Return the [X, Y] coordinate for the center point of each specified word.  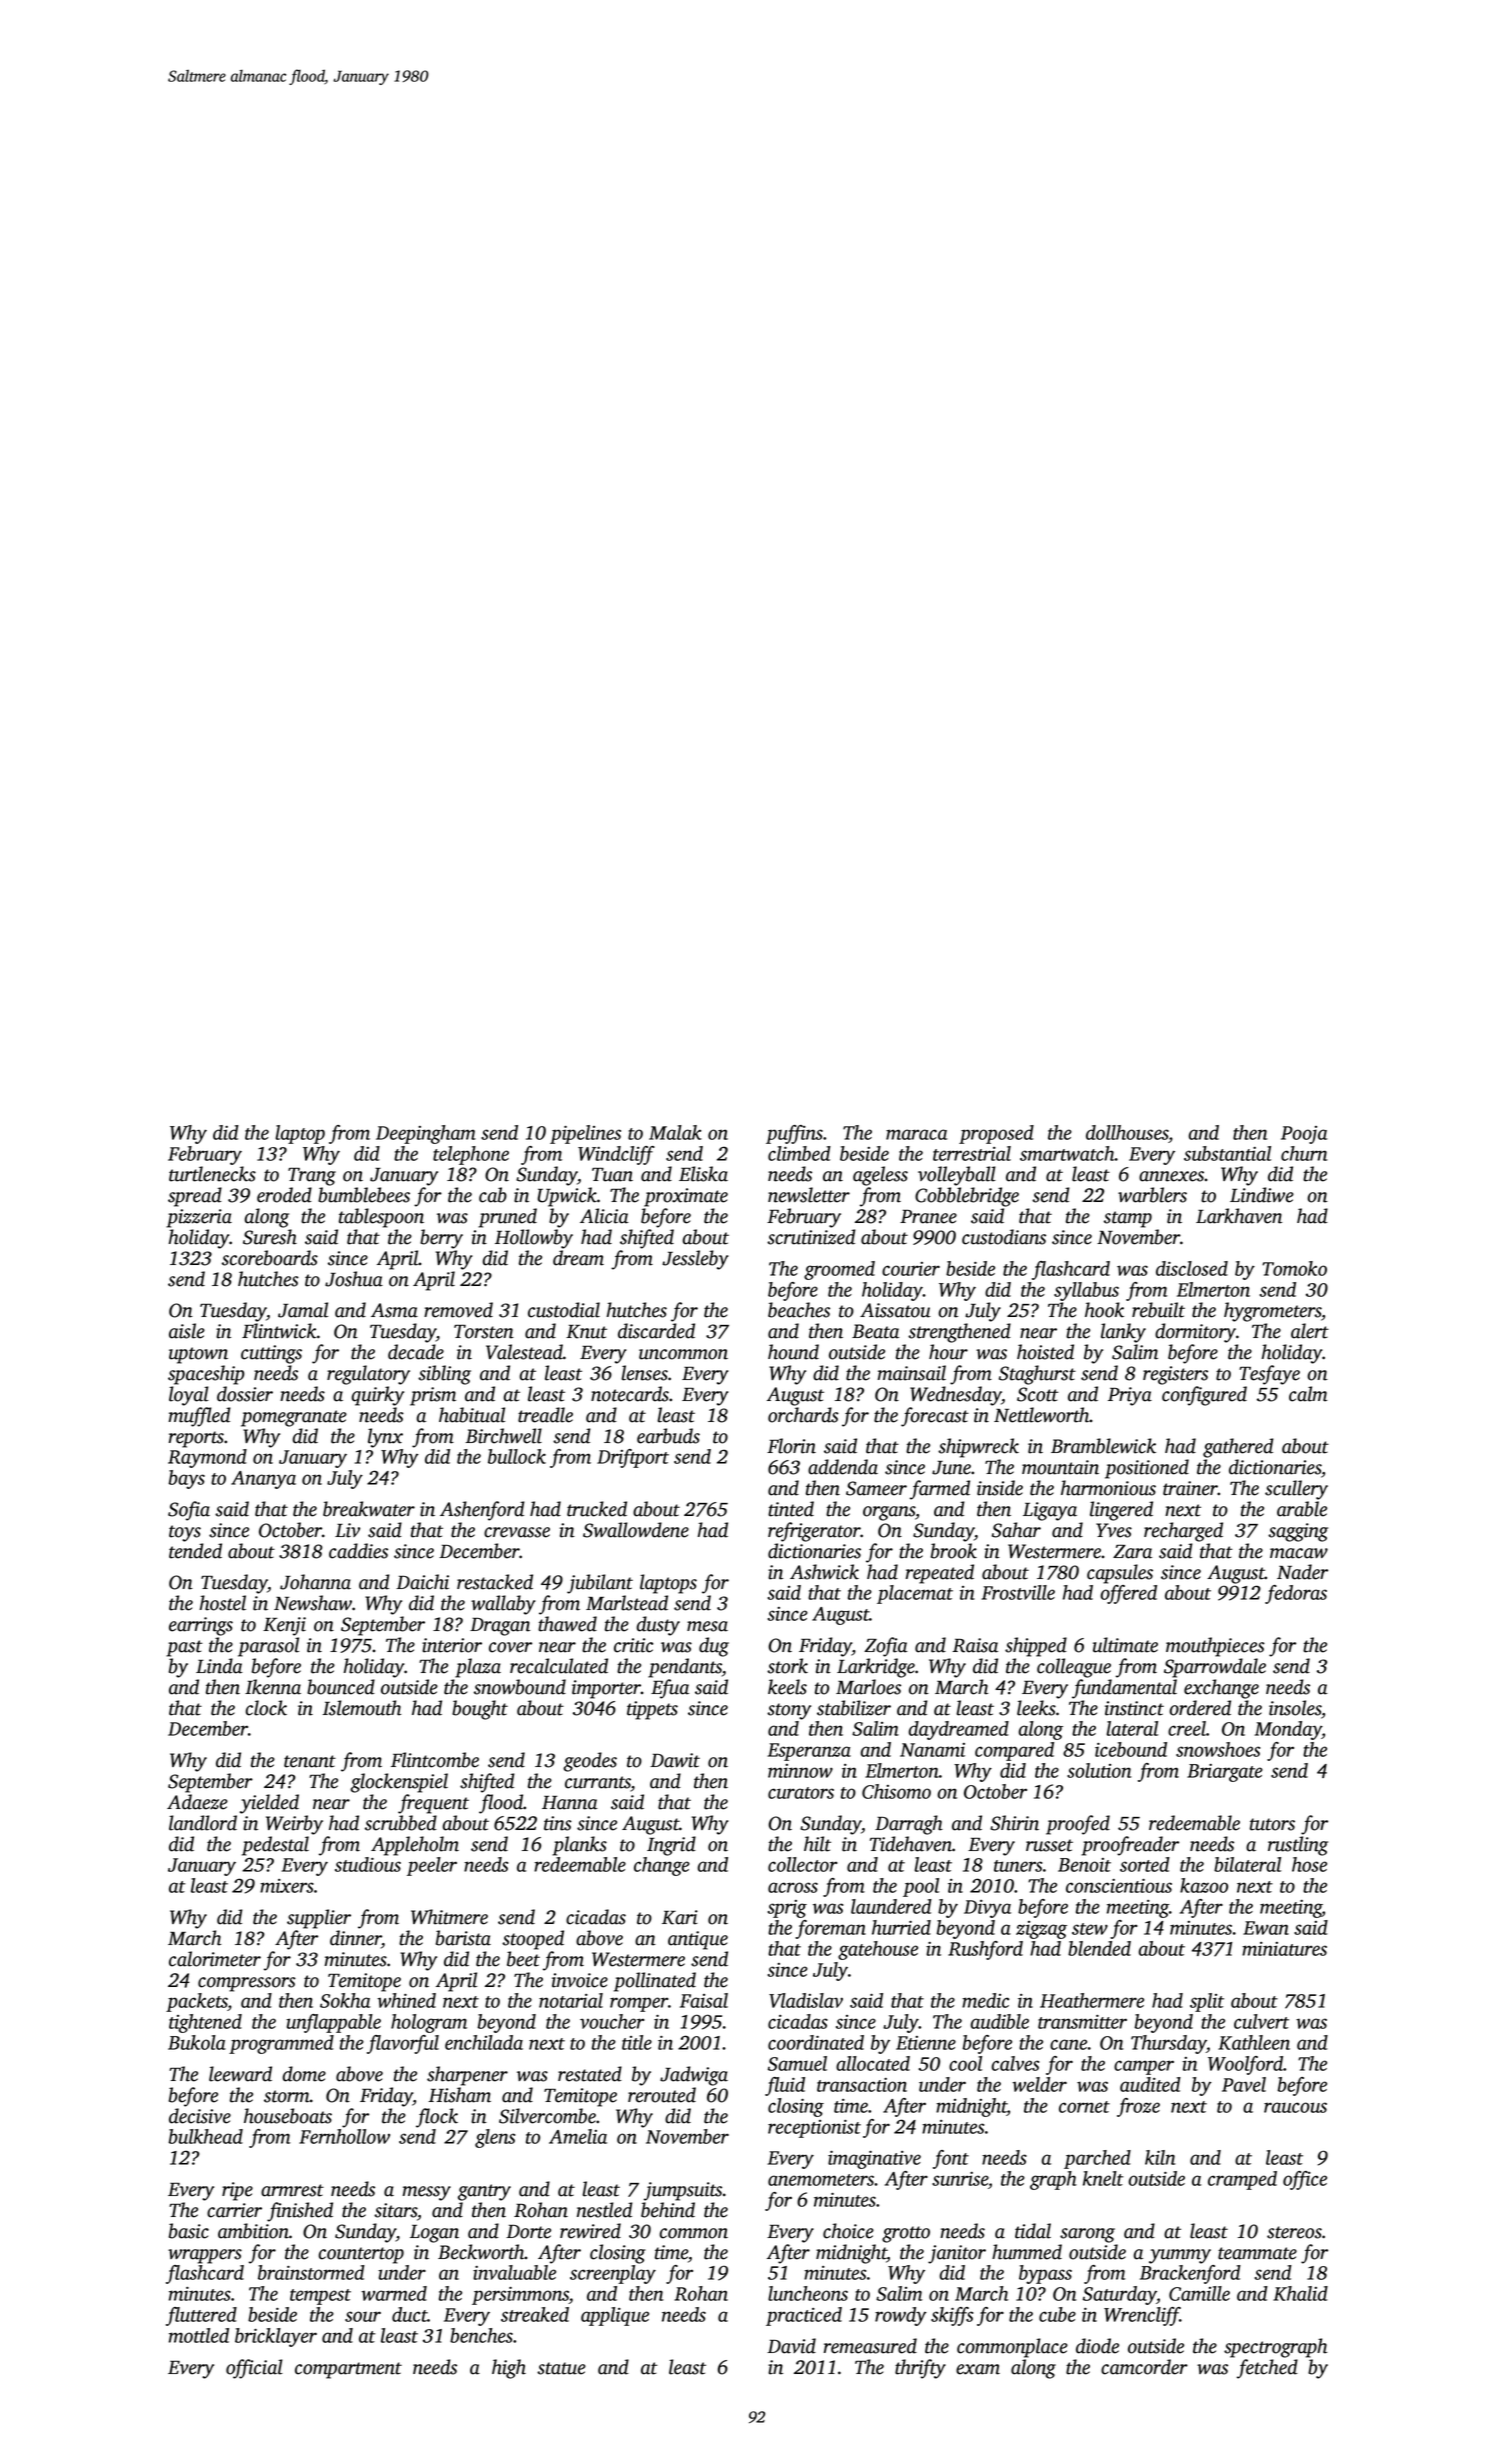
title [637, 2042]
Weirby [294, 1825]
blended [1099, 1948]
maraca [916, 1134]
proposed [996, 1134]
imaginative [874, 2160]
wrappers [205, 2256]
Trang [312, 1177]
